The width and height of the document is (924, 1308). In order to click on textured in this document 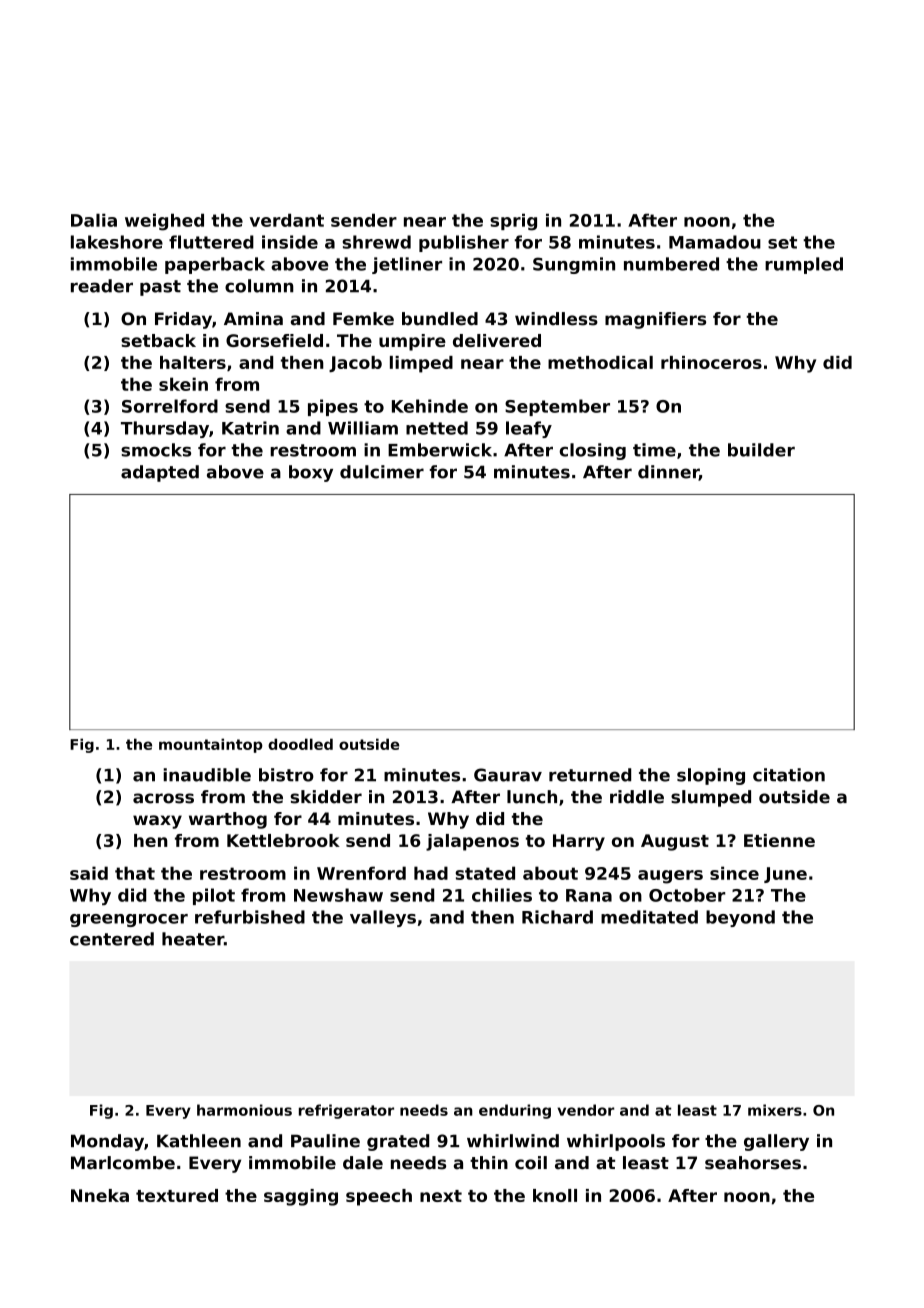, I will do `click(177, 1195)`.
